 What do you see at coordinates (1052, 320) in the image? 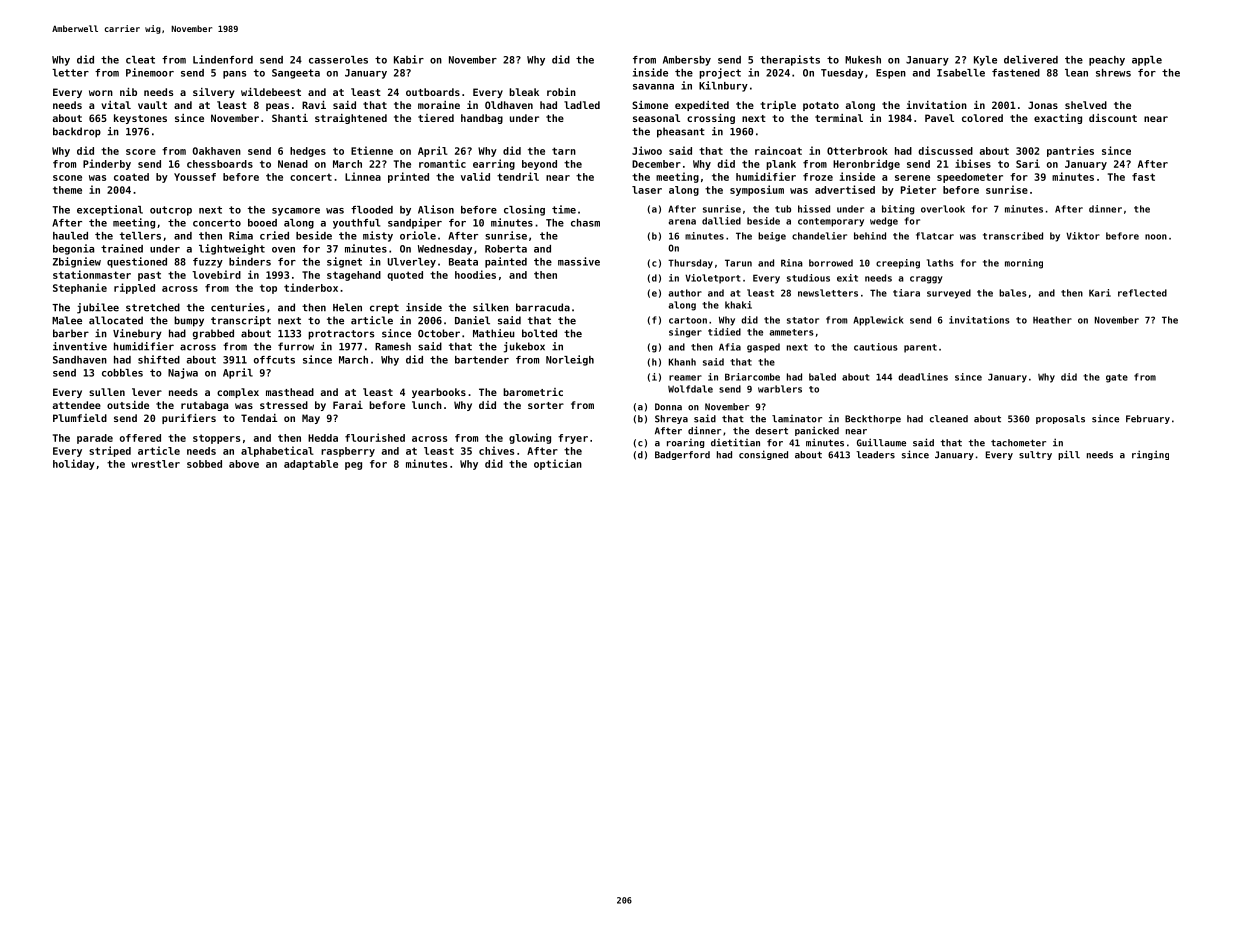
I see `Heather` at bounding box center [1052, 320].
